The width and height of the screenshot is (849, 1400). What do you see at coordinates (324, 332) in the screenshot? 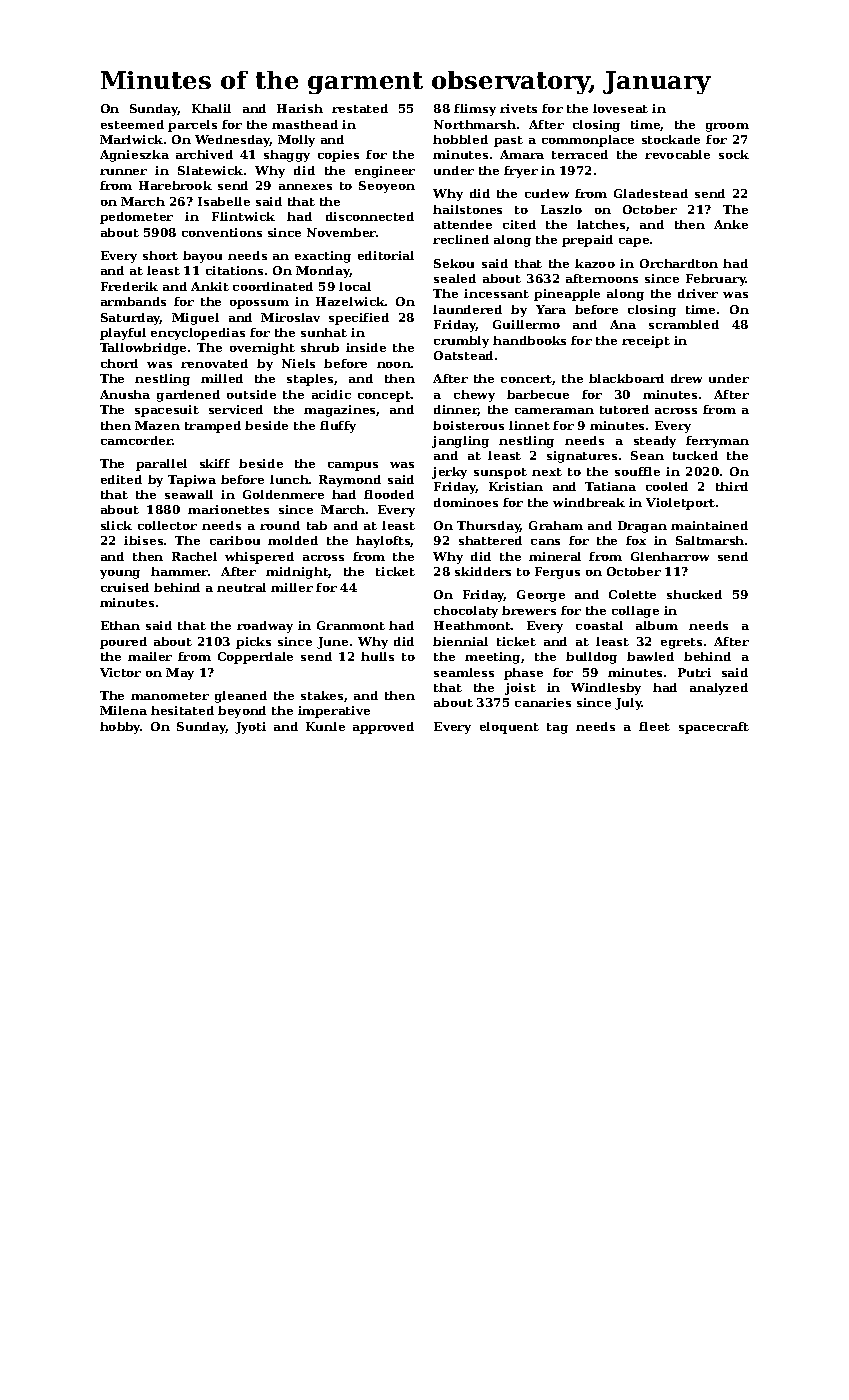
I see `sunhat` at bounding box center [324, 332].
